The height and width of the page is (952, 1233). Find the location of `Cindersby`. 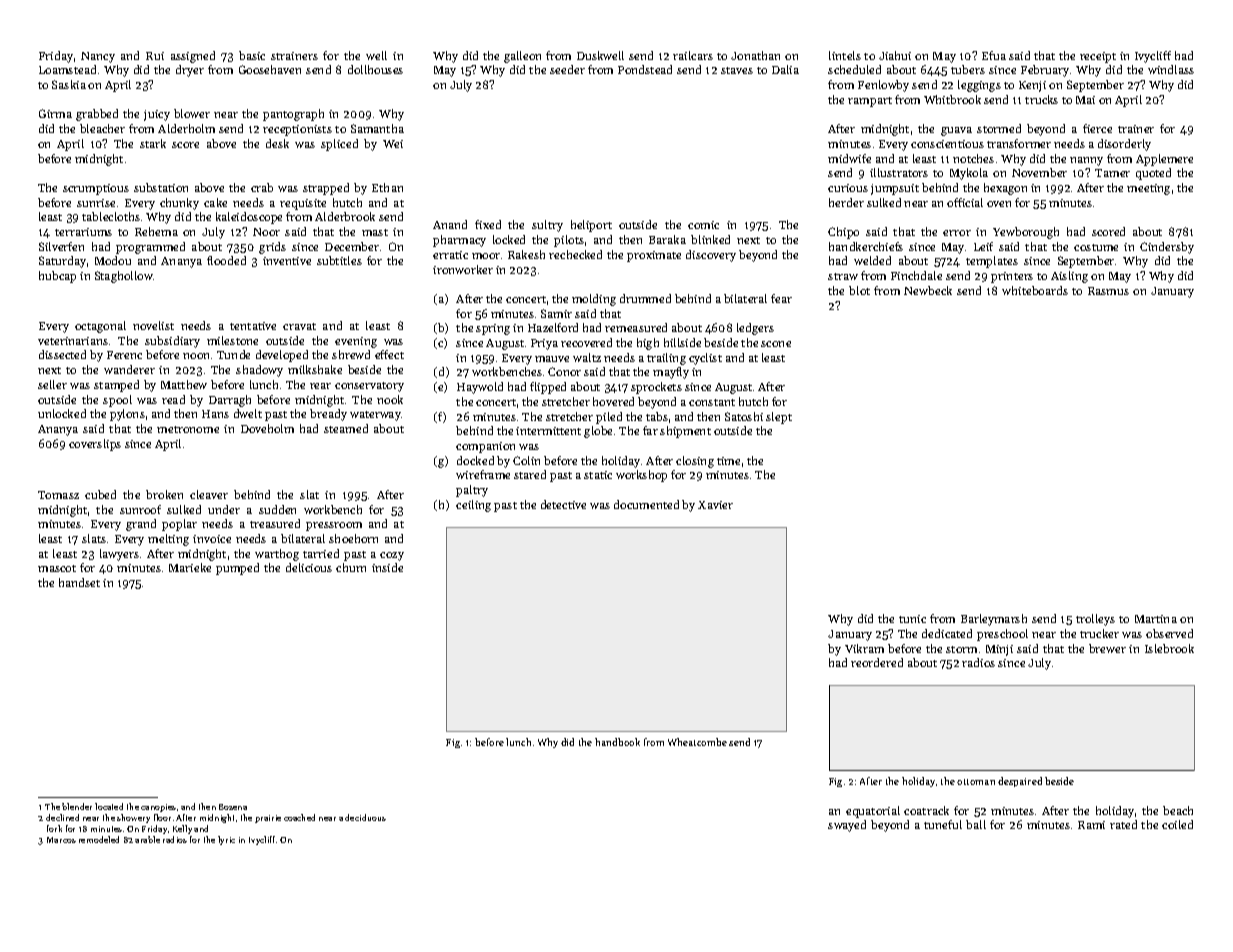

Cindersby is located at coordinates (1167, 248).
